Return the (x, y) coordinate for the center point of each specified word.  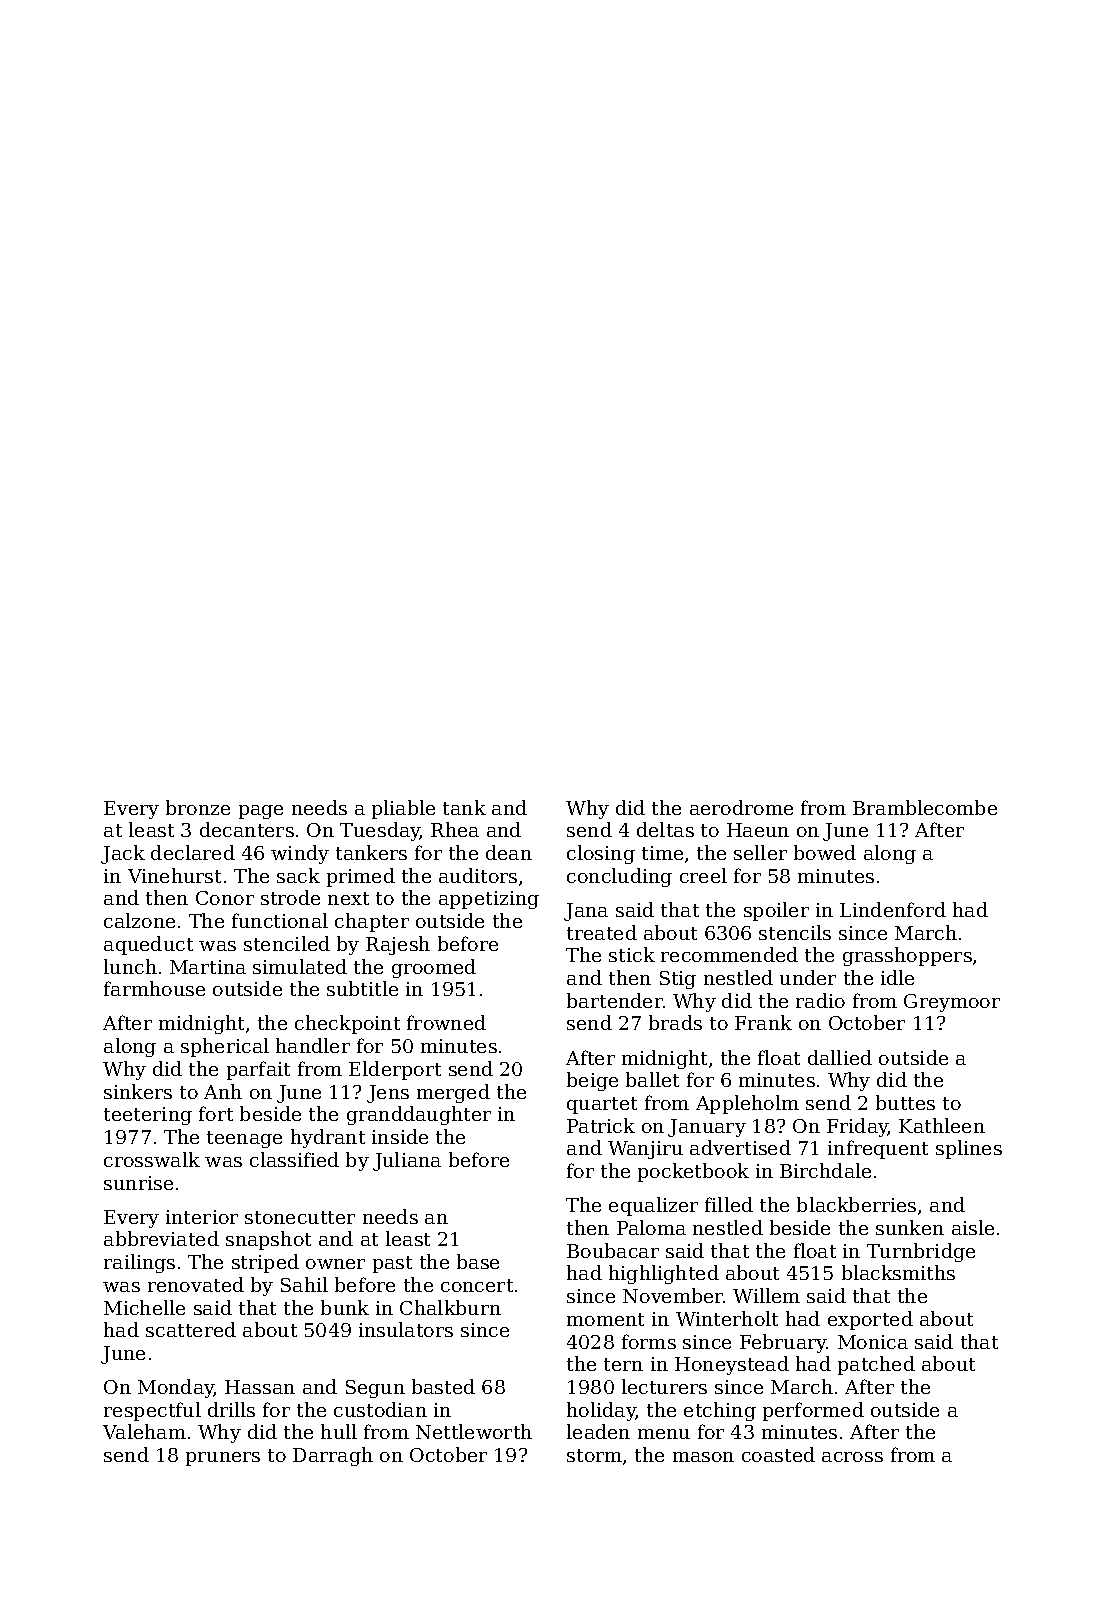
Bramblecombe (925, 807)
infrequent (878, 1149)
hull (339, 1431)
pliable (403, 809)
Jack (123, 854)
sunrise (138, 1183)
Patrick (601, 1125)
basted (443, 1386)
